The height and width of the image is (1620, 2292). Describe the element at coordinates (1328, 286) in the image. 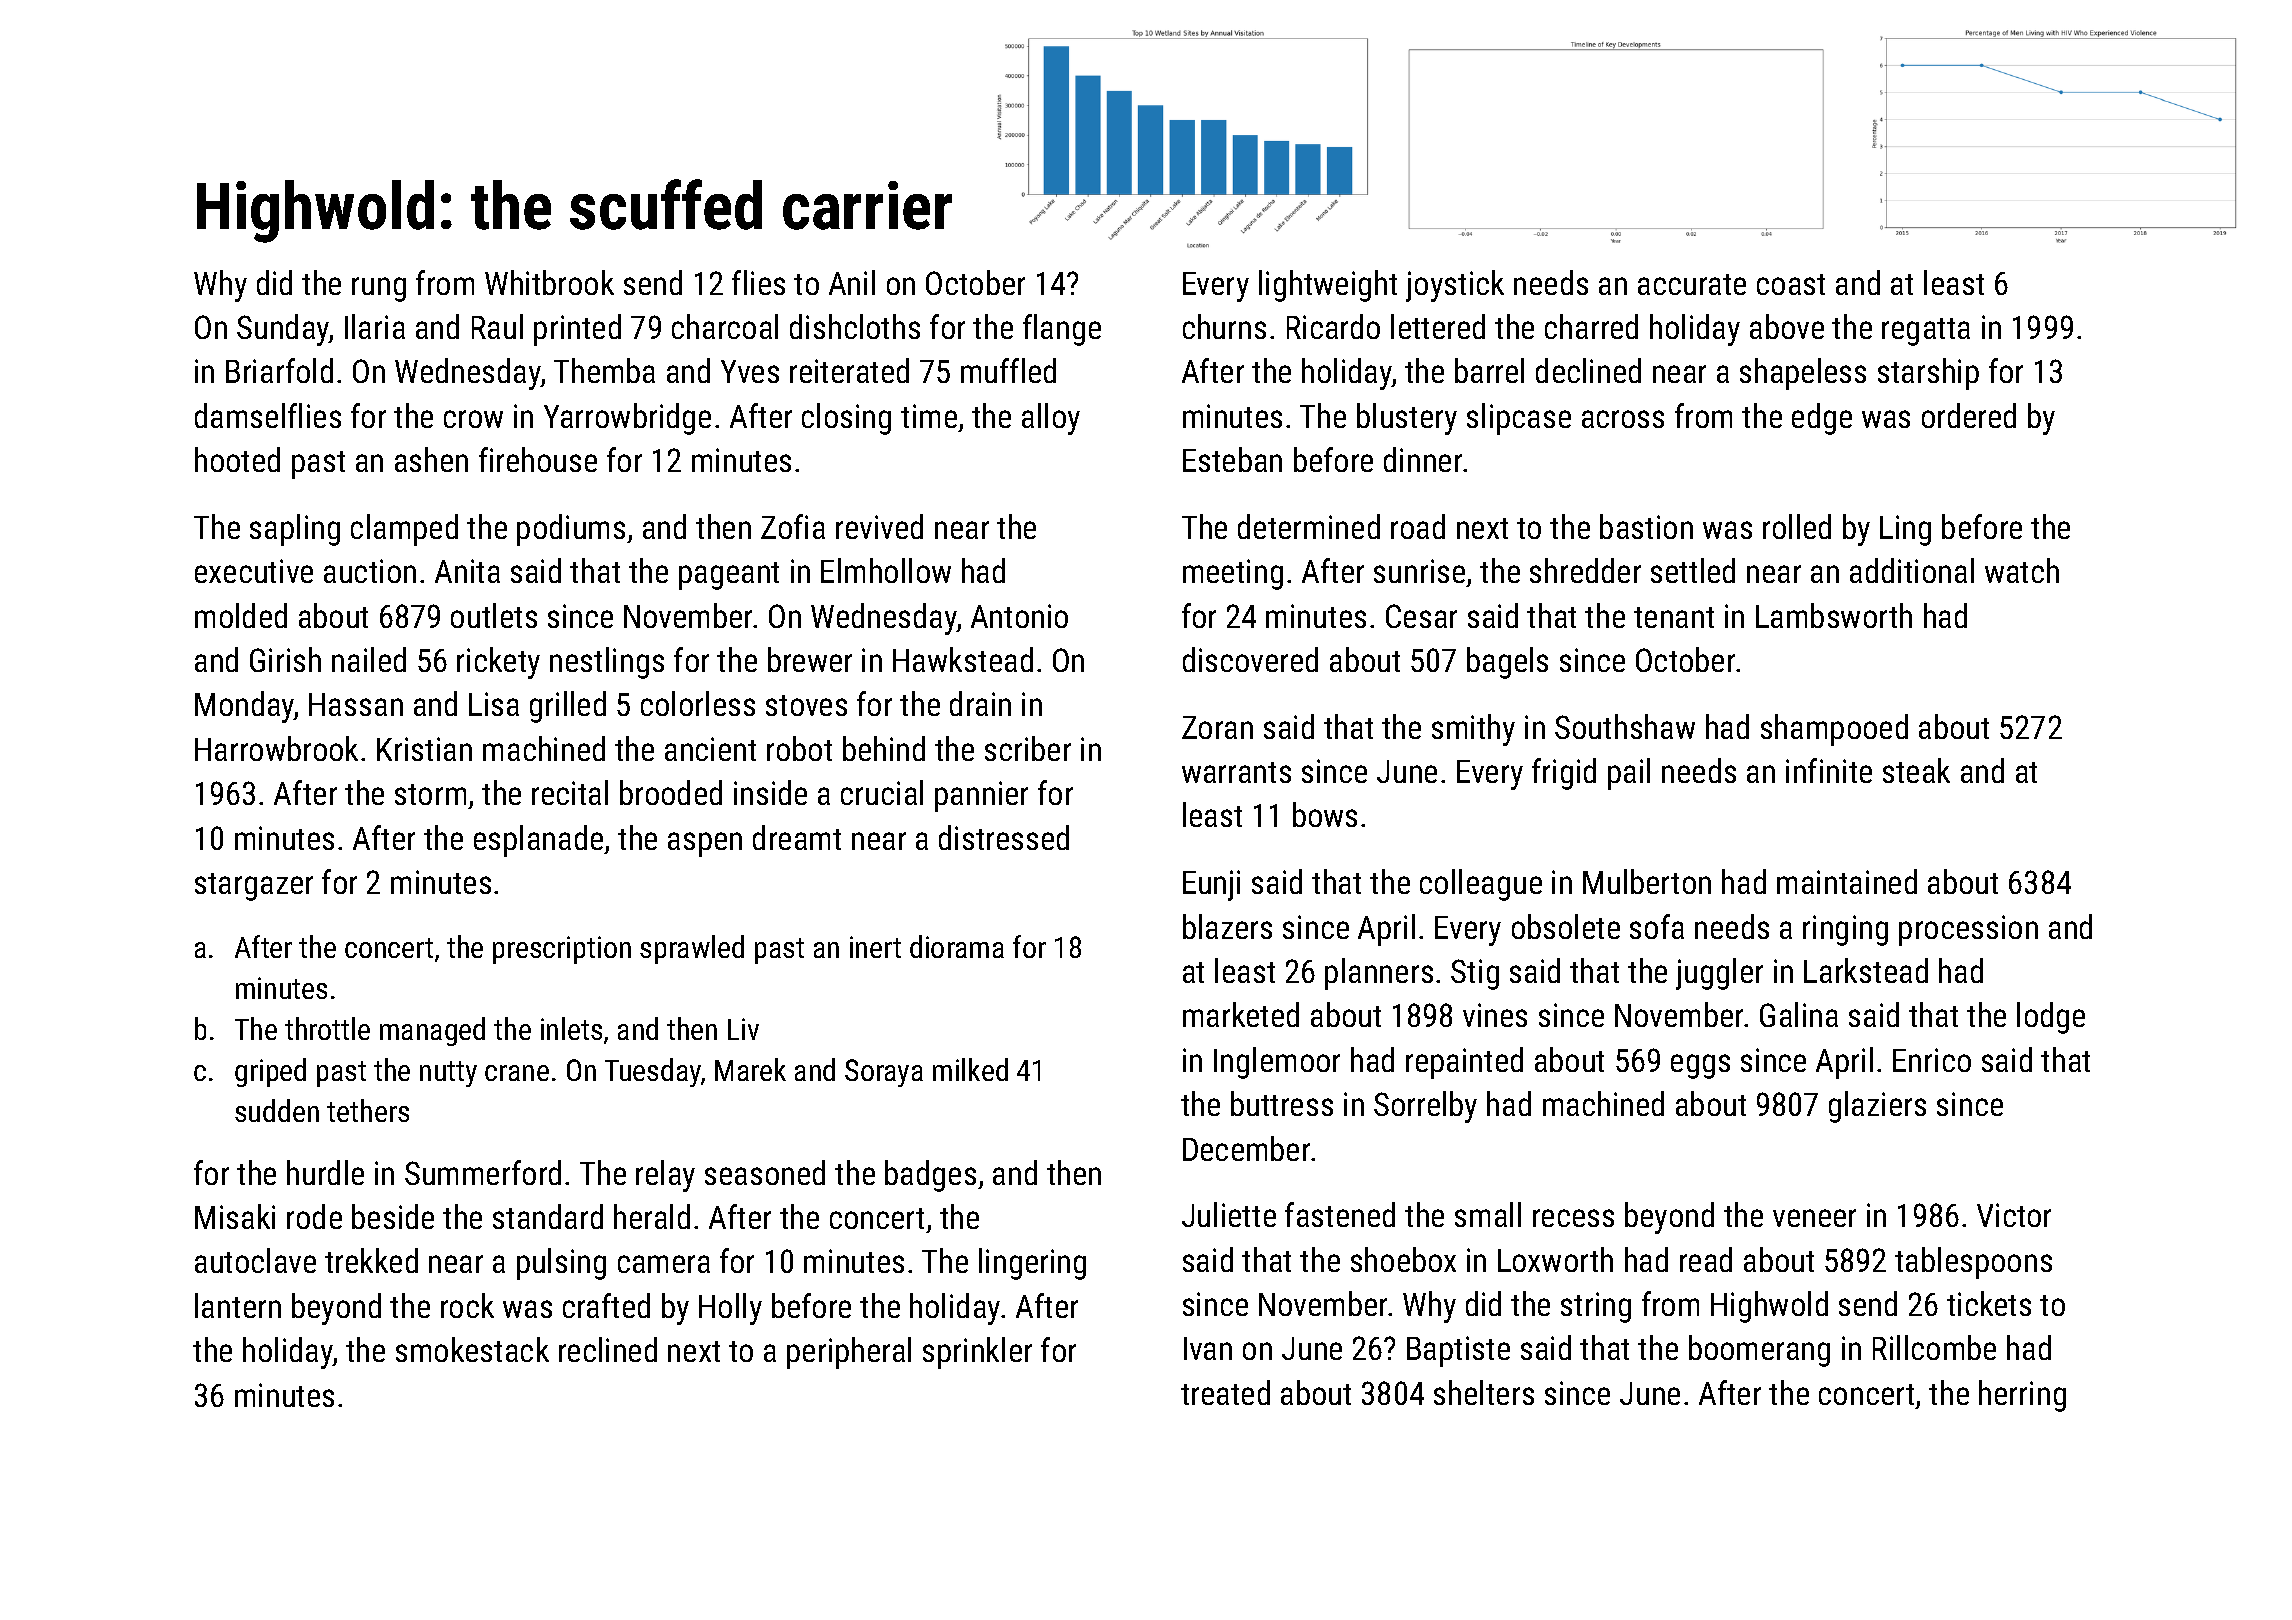

I see `lightweight` at that location.
